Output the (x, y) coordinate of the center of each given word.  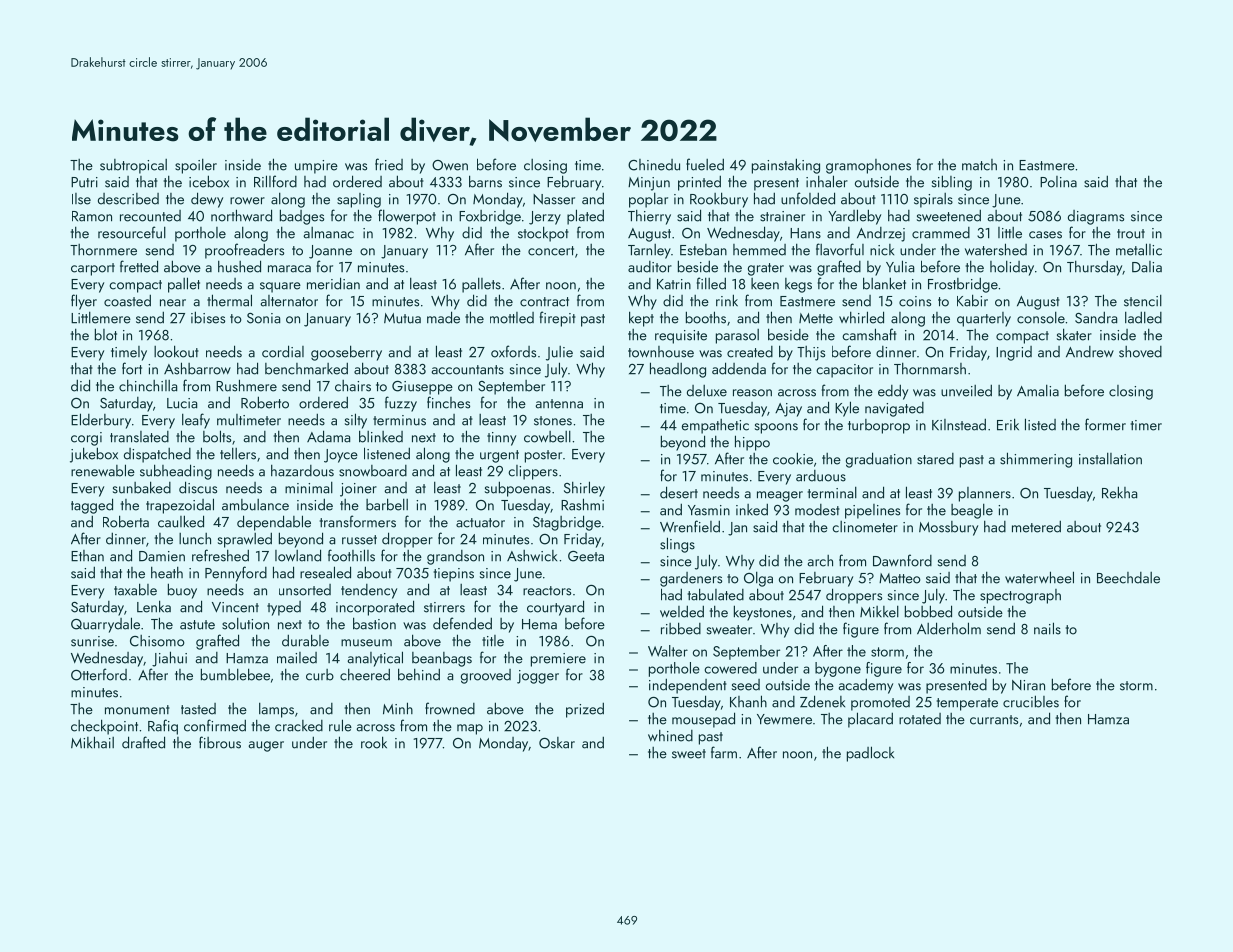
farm (724, 752)
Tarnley (649, 251)
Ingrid (1014, 353)
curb (320, 675)
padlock (870, 754)
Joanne (330, 252)
